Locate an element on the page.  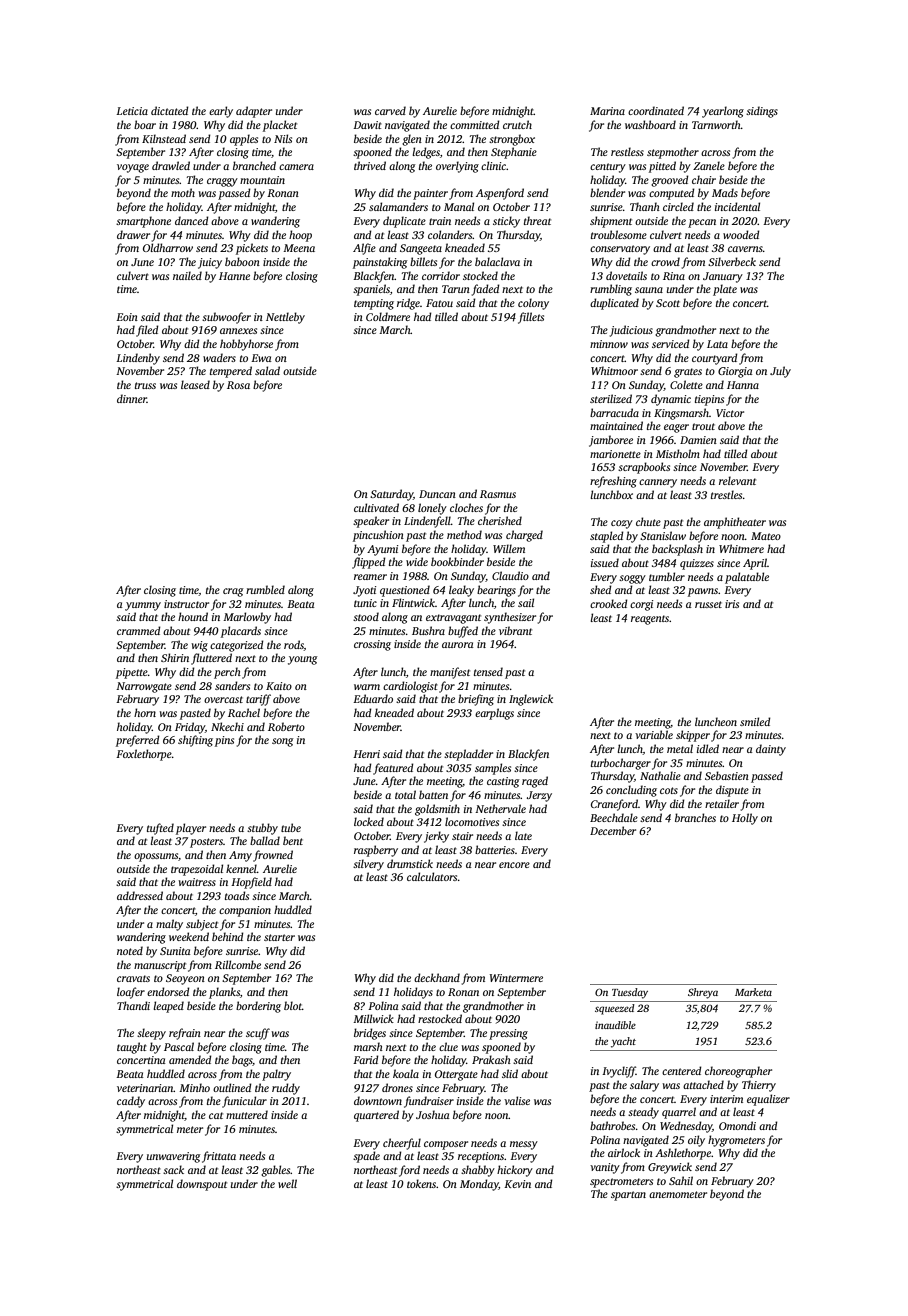
casting is located at coordinates (503, 782).
